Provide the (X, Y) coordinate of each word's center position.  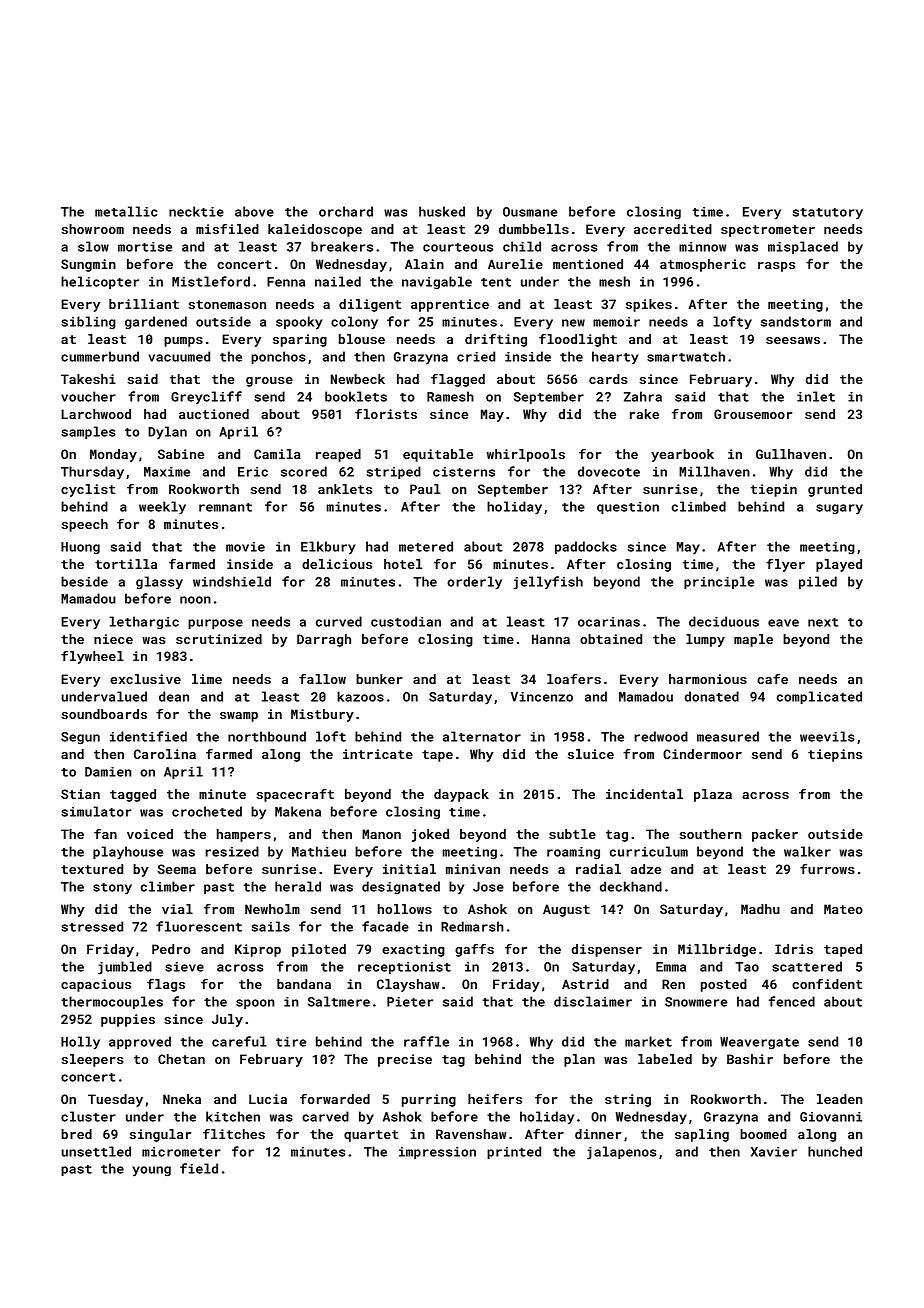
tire (291, 1042)
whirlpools (526, 455)
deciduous (724, 621)
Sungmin (88, 265)
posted (724, 985)
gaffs (474, 950)
